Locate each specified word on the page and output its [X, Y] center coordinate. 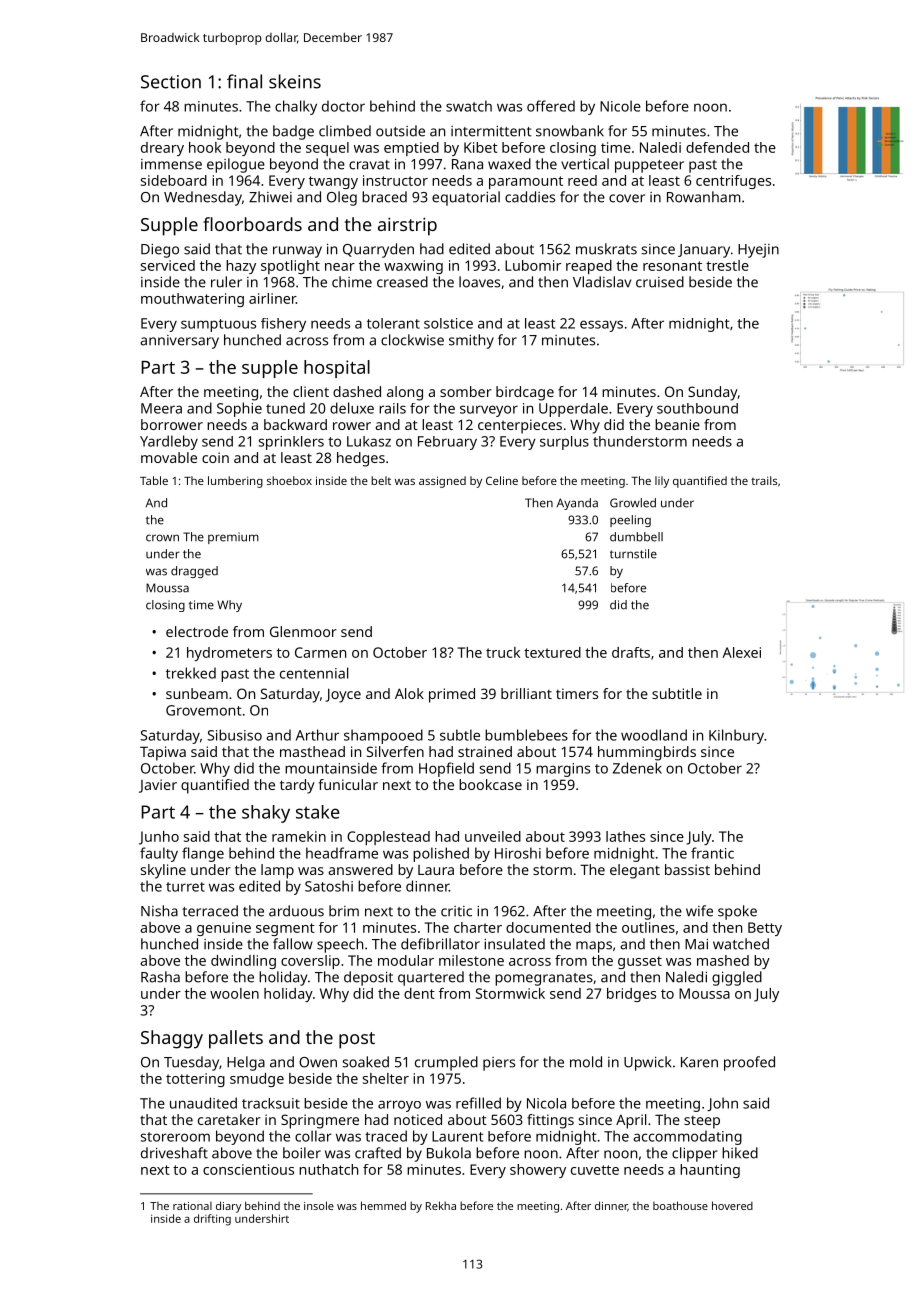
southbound [697, 408]
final [244, 81]
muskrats [606, 249]
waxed [509, 164]
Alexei [741, 652]
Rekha [441, 1205]
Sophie [239, 409]
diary [228, 1207]
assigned [442, 482]
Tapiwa [163, 753]
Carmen [320, 652]
